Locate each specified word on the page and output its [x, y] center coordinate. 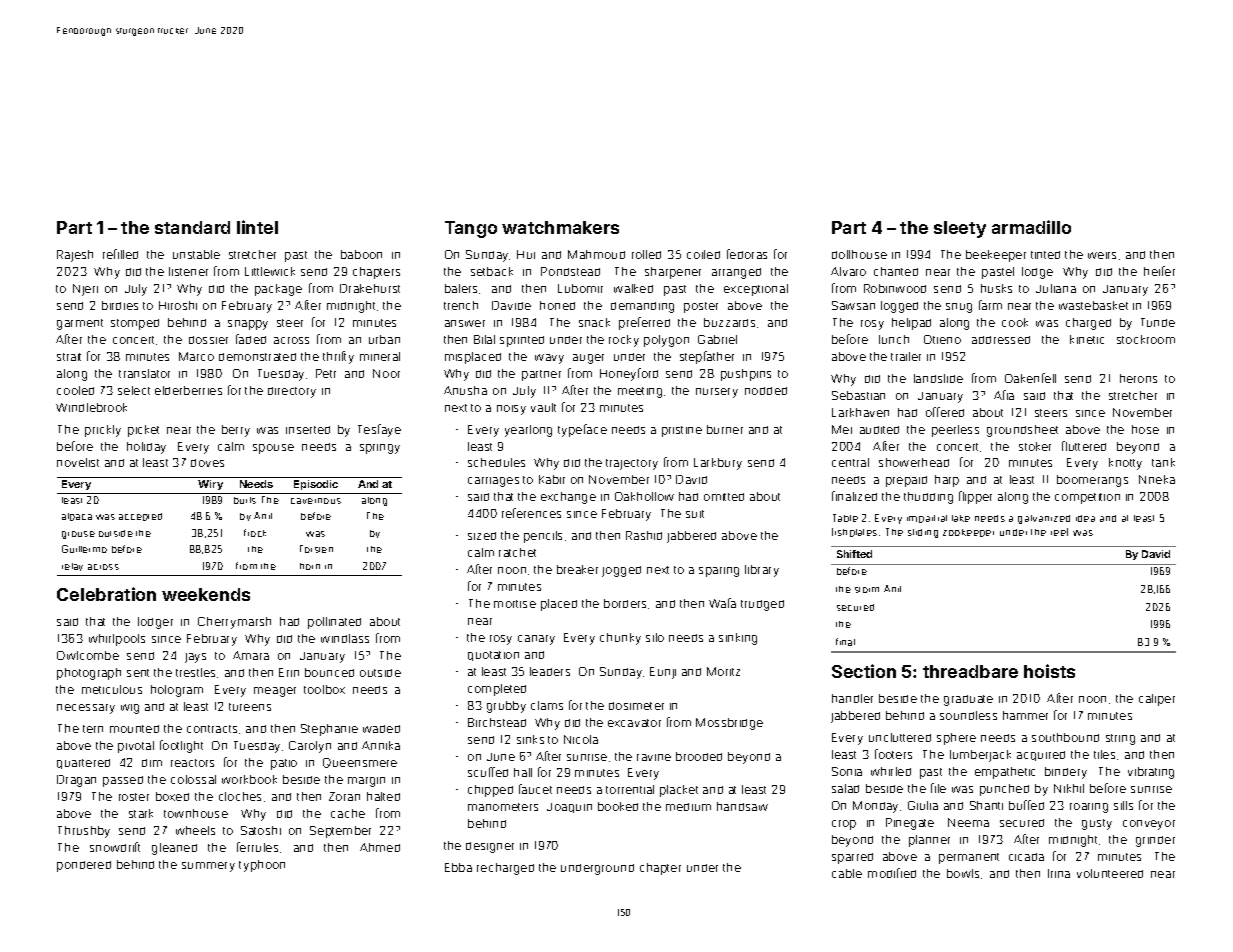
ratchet [517, 552]
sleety [960, 229]
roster [134, 797]
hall [523, 772]
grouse [78, 535]
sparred [852, 858]
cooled [75, 390]
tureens [250, 707]
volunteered [1110, 873]
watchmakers [560, 227]
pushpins [746, 375]
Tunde [1158, 322]
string [1120, 739]
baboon [361, 254]
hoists [1049, 671]
